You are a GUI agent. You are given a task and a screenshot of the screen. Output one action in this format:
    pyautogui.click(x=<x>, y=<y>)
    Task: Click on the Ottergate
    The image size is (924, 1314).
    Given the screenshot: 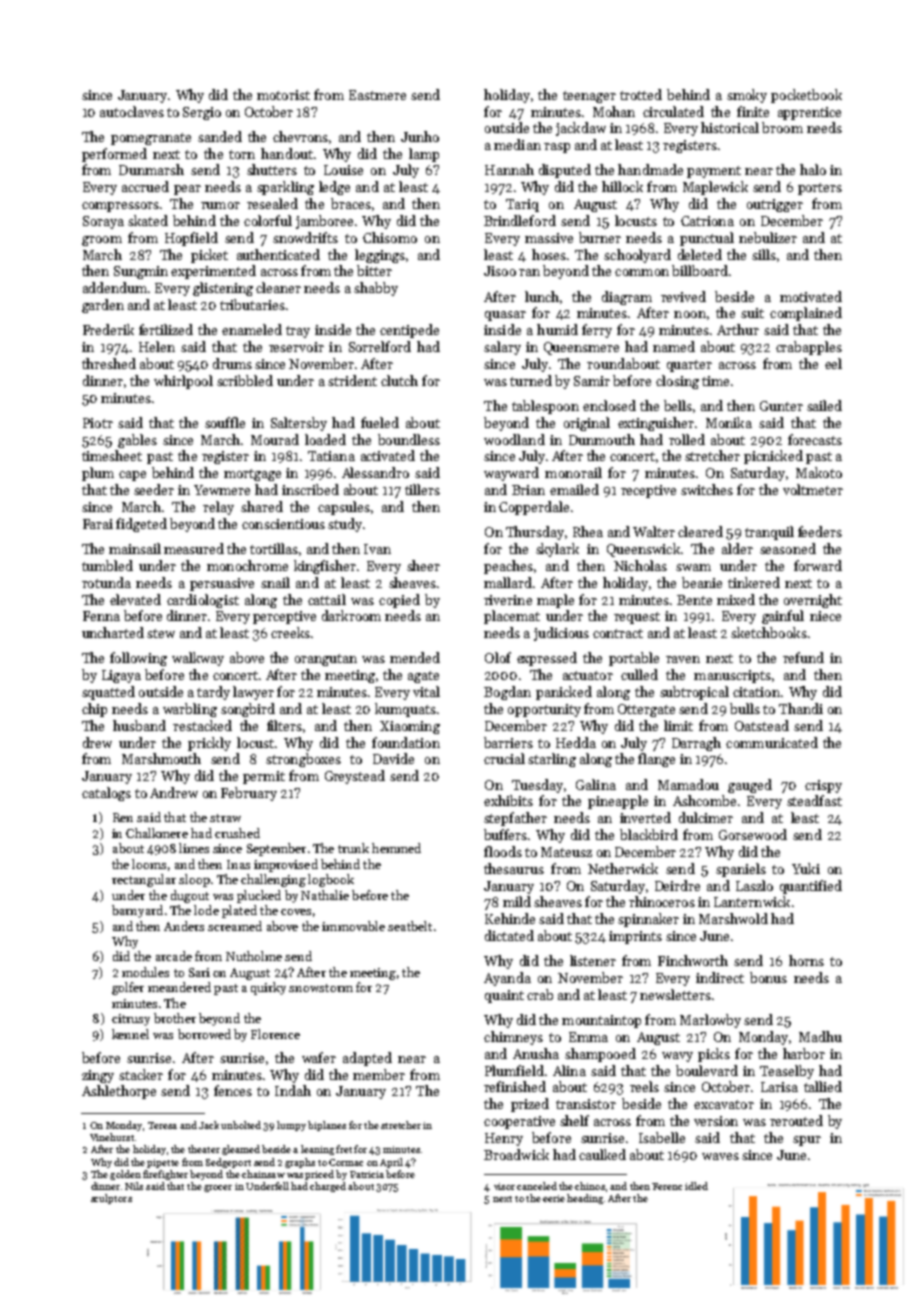 What is the action you would take?
    pyautogui.click(x=646, y=710)
